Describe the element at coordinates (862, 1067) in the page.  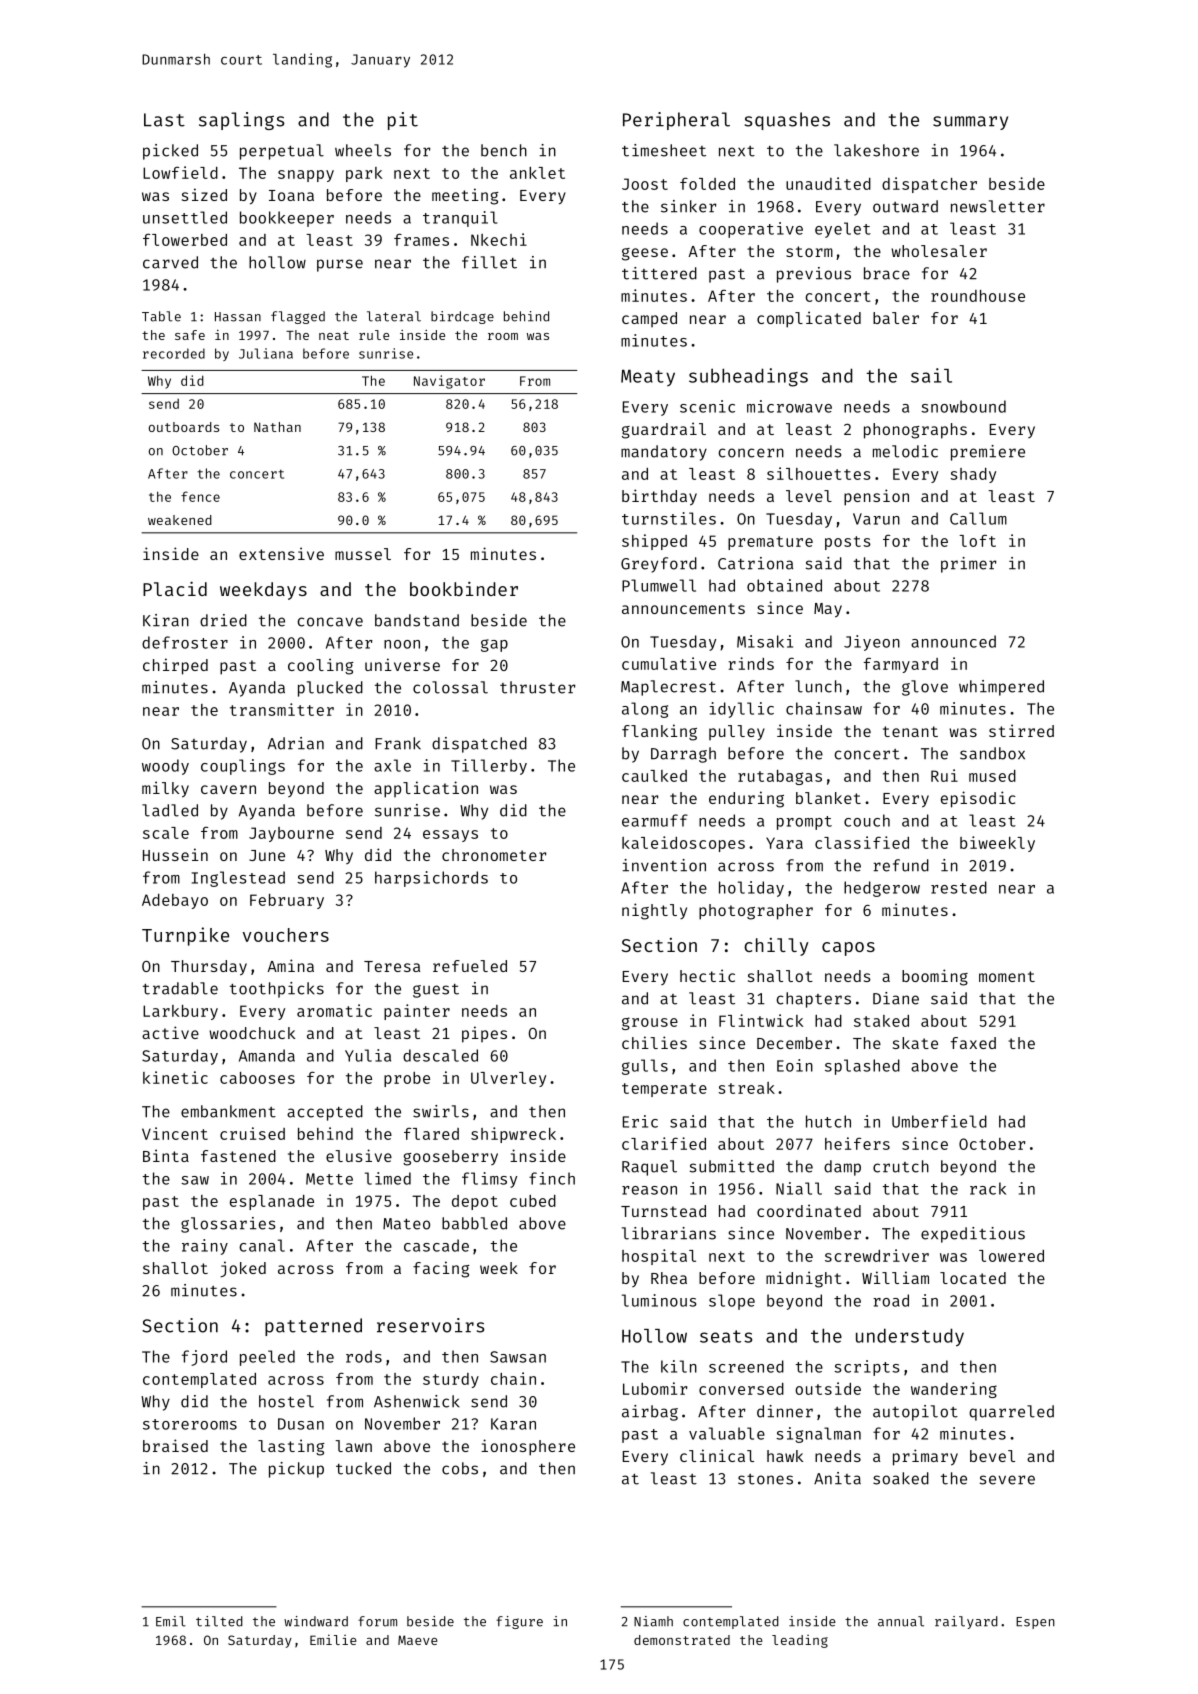
I see `splashed` at that location.
